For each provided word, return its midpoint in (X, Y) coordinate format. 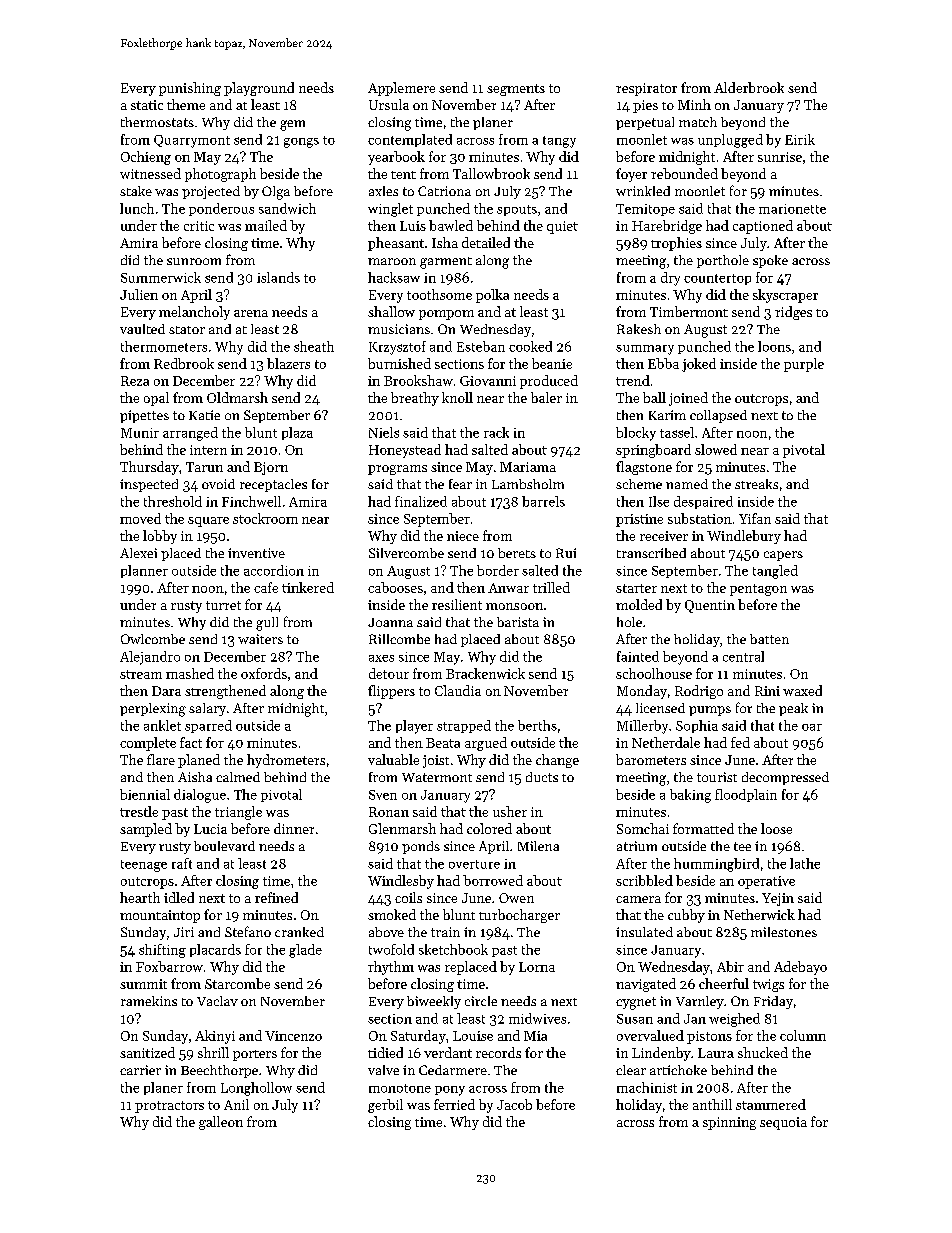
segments (516, 90)
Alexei (138, 553)
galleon (221, 1123)
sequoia (783, 1123)
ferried (454, 1104)
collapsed (718, 416)
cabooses (395, 587)
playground (259, 89)
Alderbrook (749, 87)
